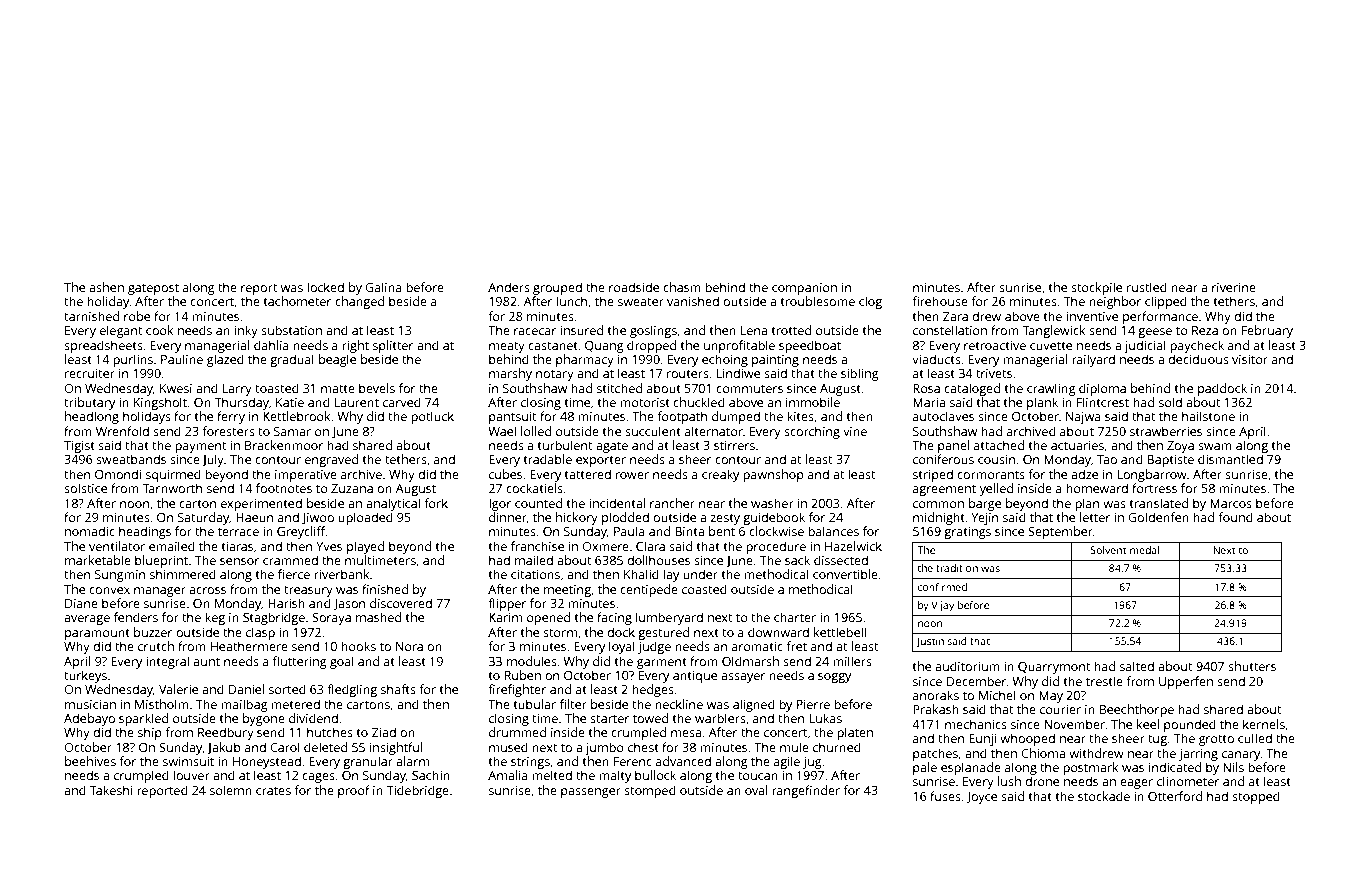 Image resolution: width=1372 pixels, height=887 pixels. What do you see at coordinates (509, 287) in the image?
I see `Anders` at bounding box center [509, 287].
